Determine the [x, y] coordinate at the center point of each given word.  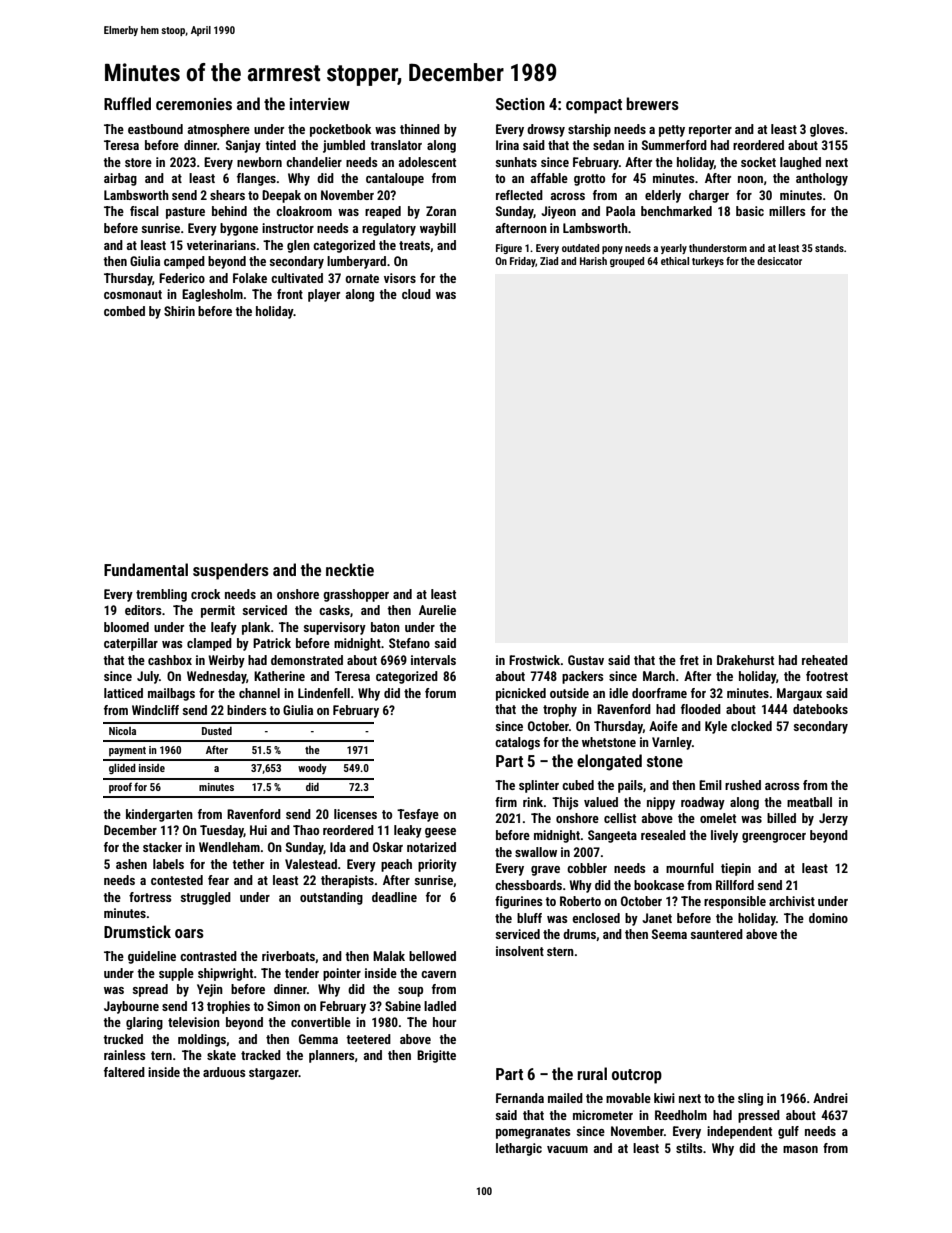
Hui [258, 830]
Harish [593, 261]
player [324, 295]
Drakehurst [745, 660]
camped [184, 262]
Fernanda [520, 1098]
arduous [224, 1072]
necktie [350, 569]
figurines [518, 902]
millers [787, 211]
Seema [669, 934]
